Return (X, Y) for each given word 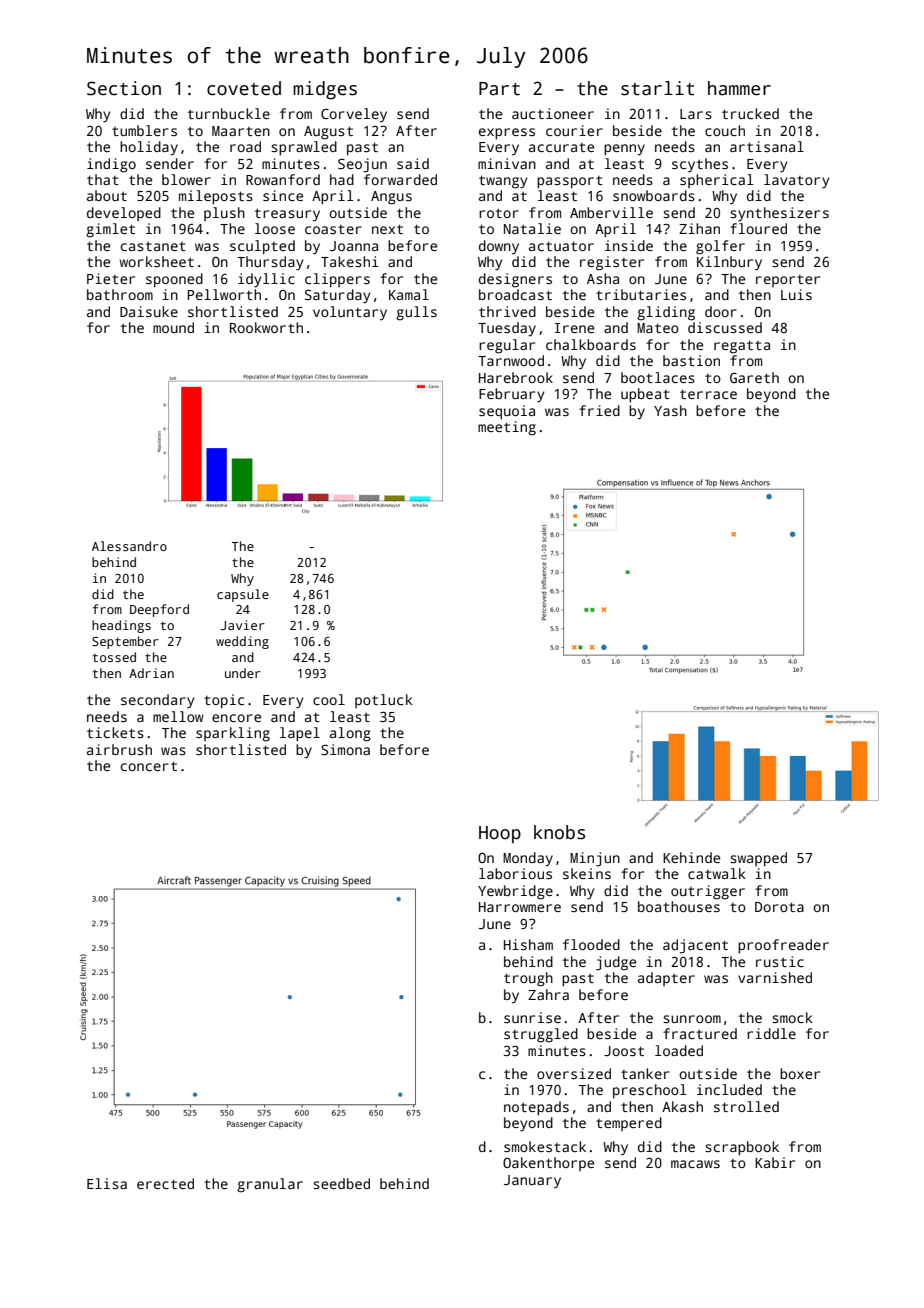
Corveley (354, 115)
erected (165, 1183)
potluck (384, 701)
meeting (507, 428)
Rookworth (266, 327)
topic (224, 701)
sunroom (692, 1019)
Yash (670, 410)
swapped (758, 859)
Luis (796, 294)
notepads (536, 1108)
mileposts (216, 197)
